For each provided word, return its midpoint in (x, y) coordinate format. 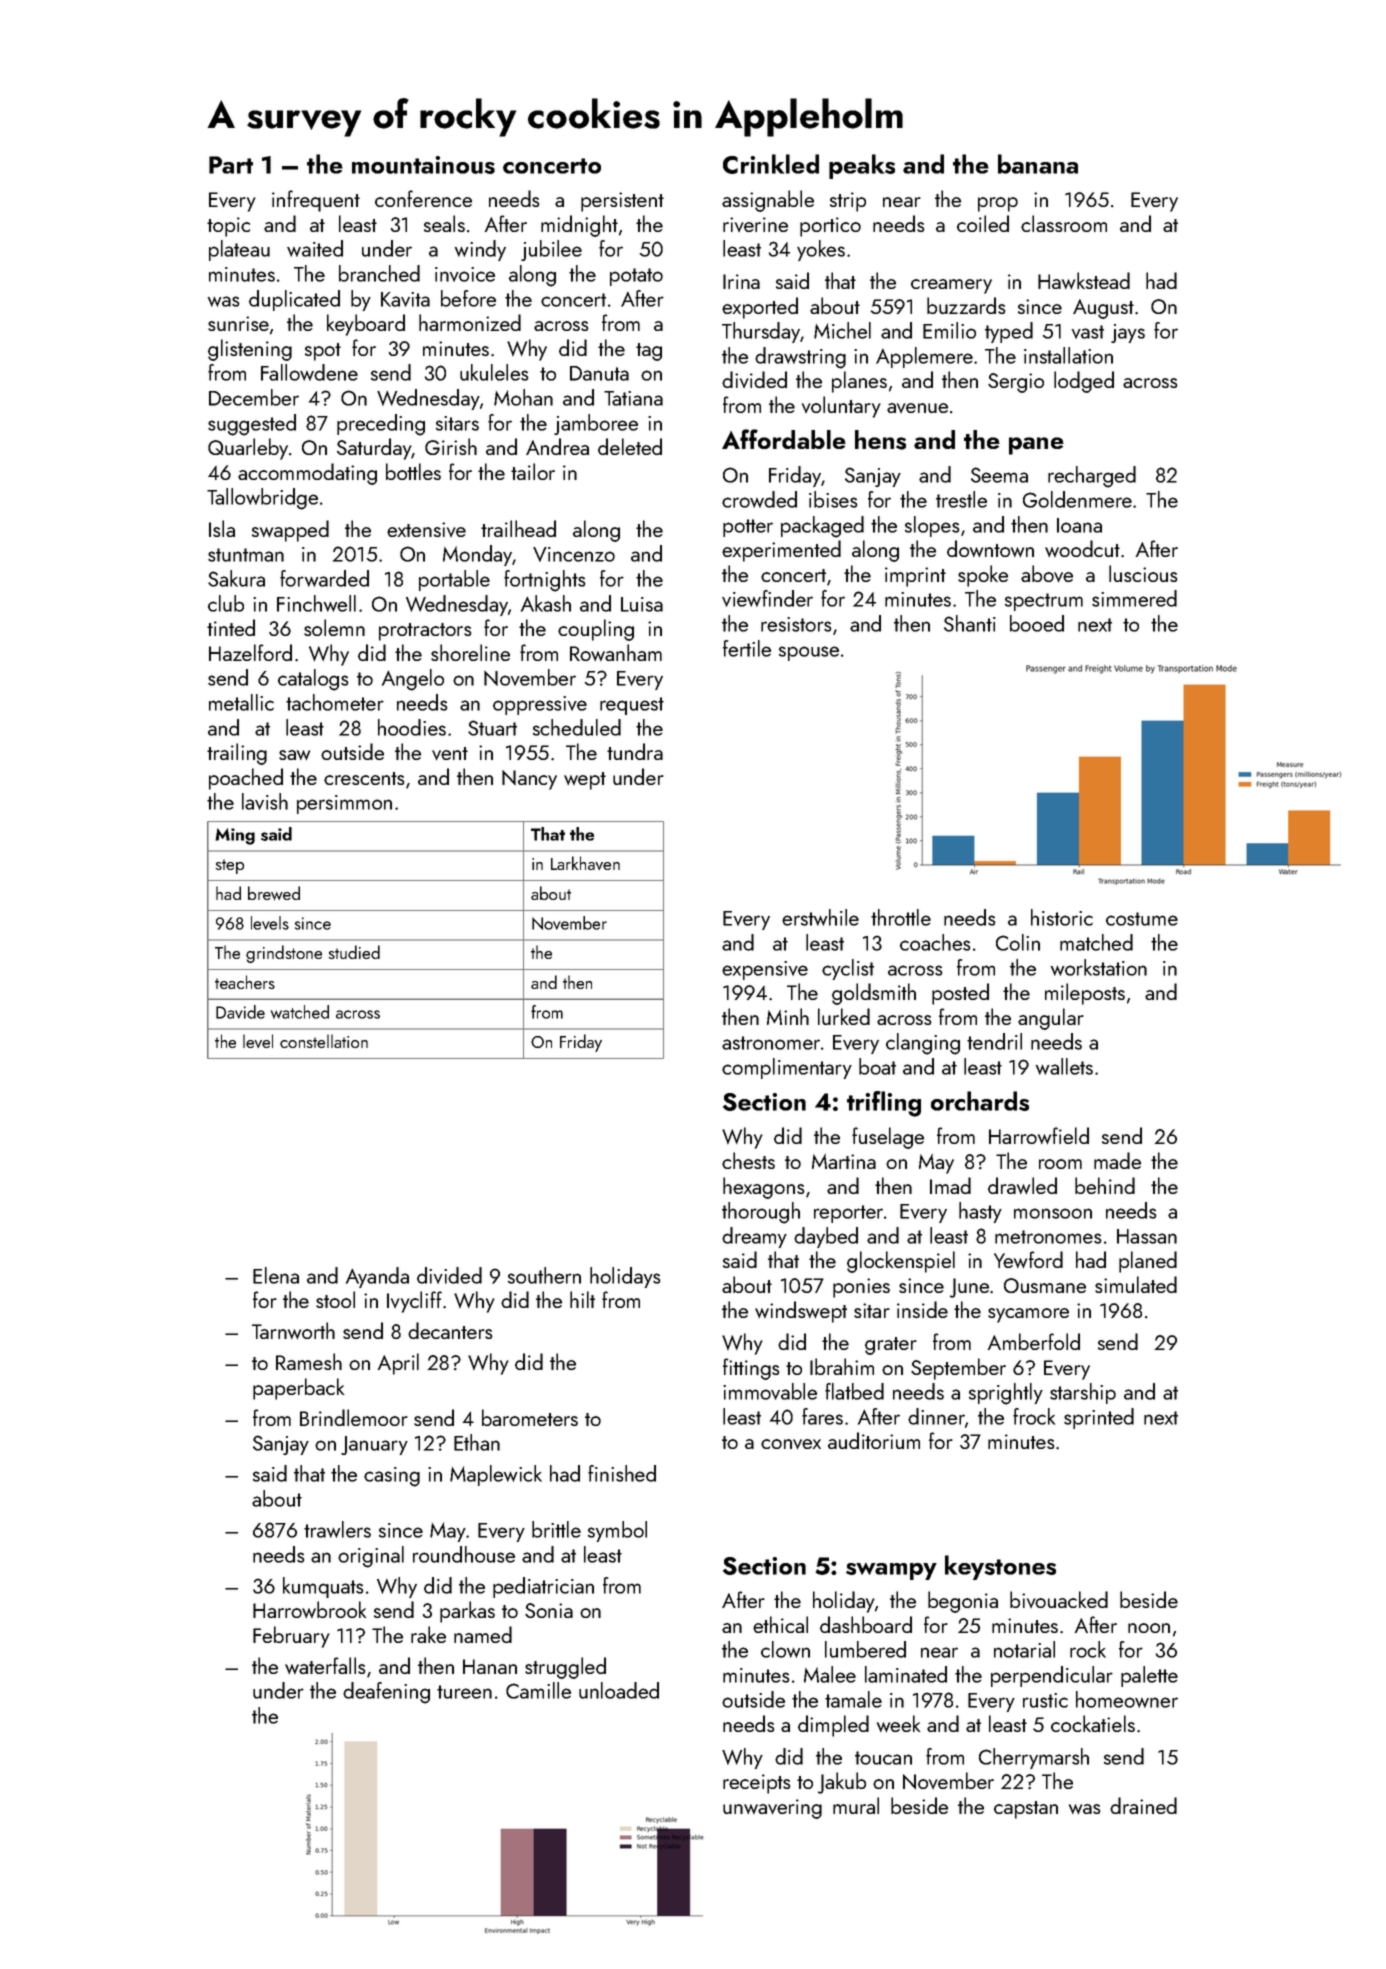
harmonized (470, 322)
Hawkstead (1084, 280)
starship (1083, 1393)
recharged (1092, 477)
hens (880, 440)
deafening (386, 1693)
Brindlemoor (354, 1417)
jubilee (551, 250)
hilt (582, 1299)
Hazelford (250, 652)
